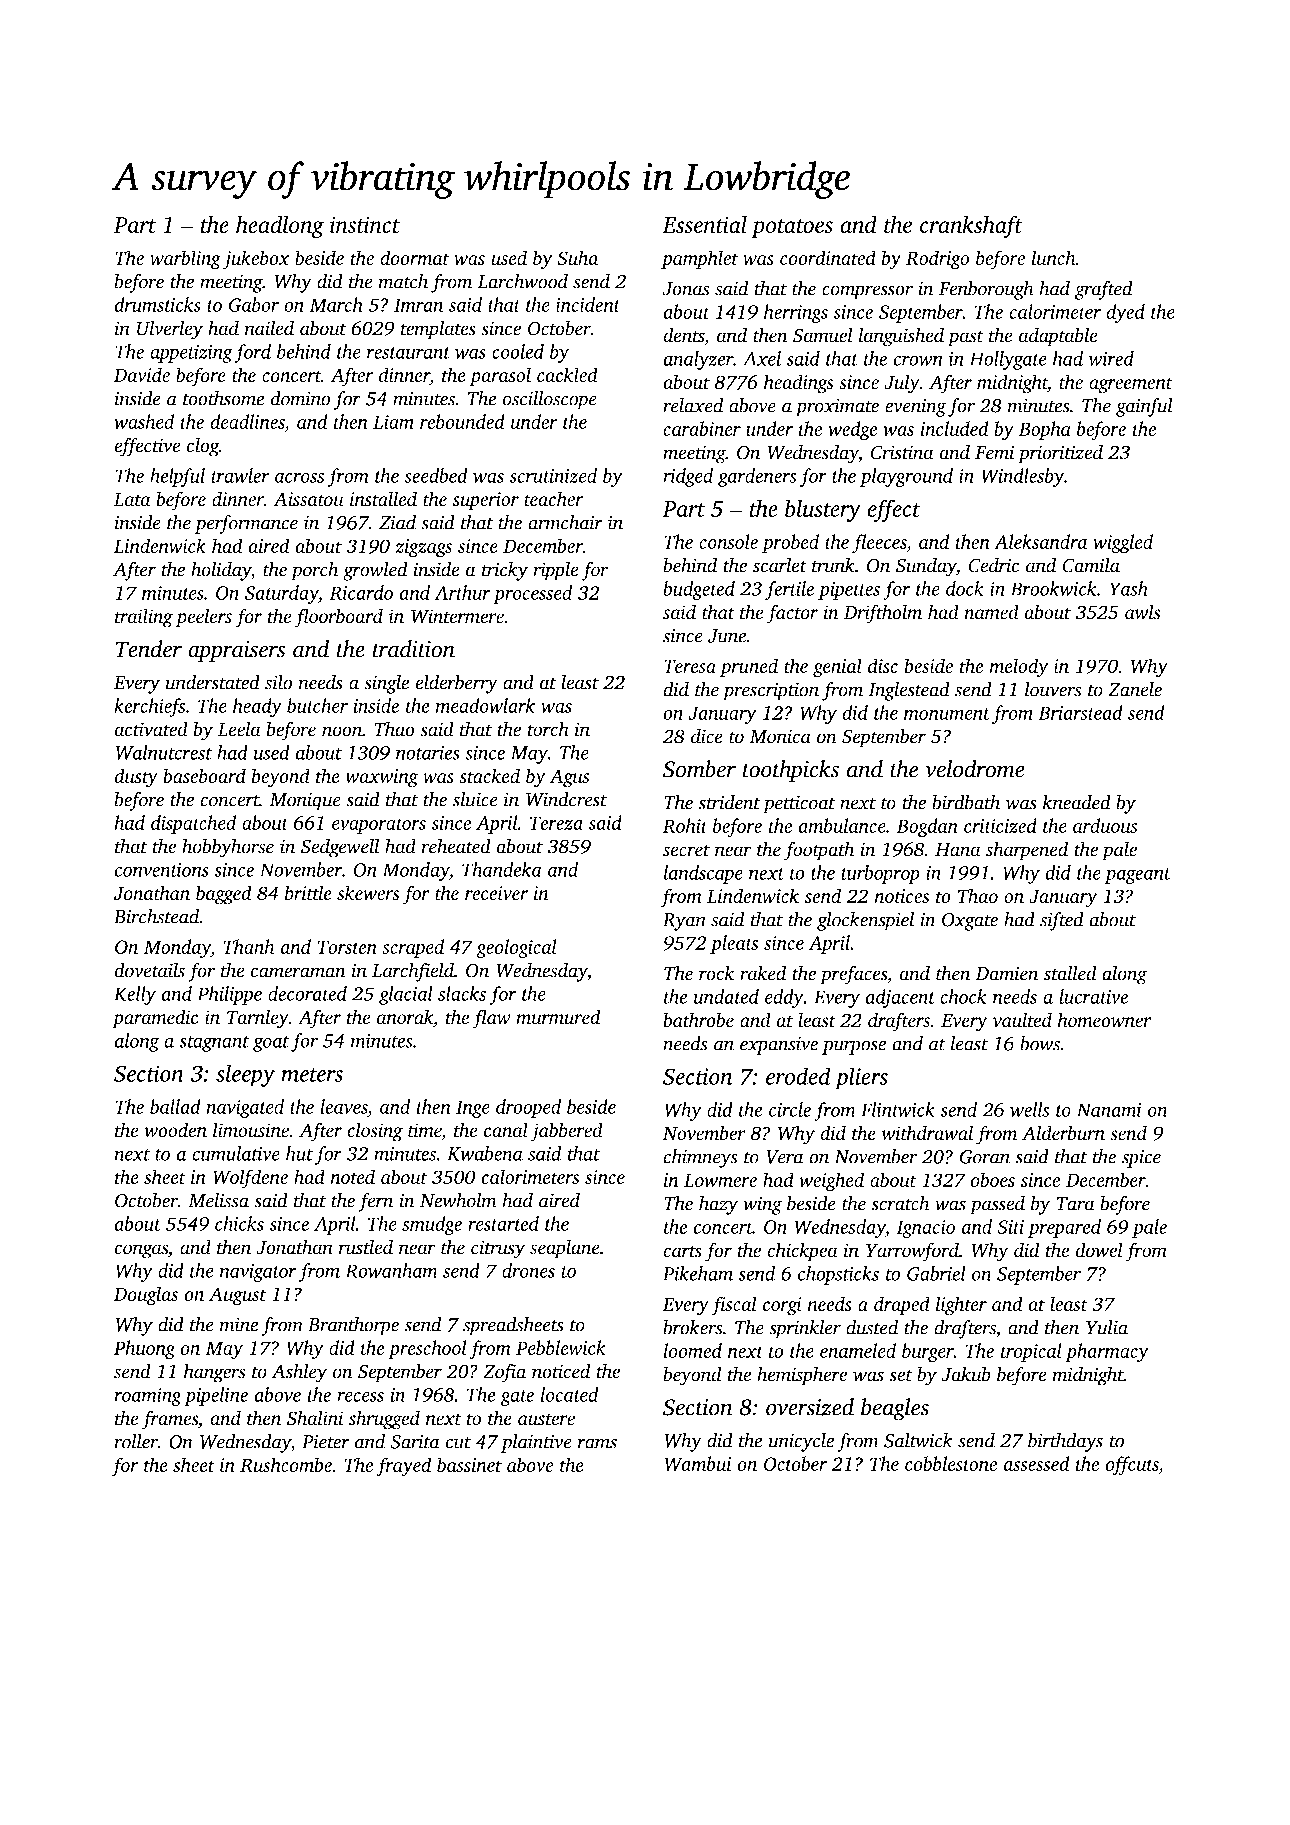 This screenshot has height=1825, width=1290. What do you see at coordinates (368, 893) in the screenshot?
I see `skewers` at bounding box center [368, 893].
